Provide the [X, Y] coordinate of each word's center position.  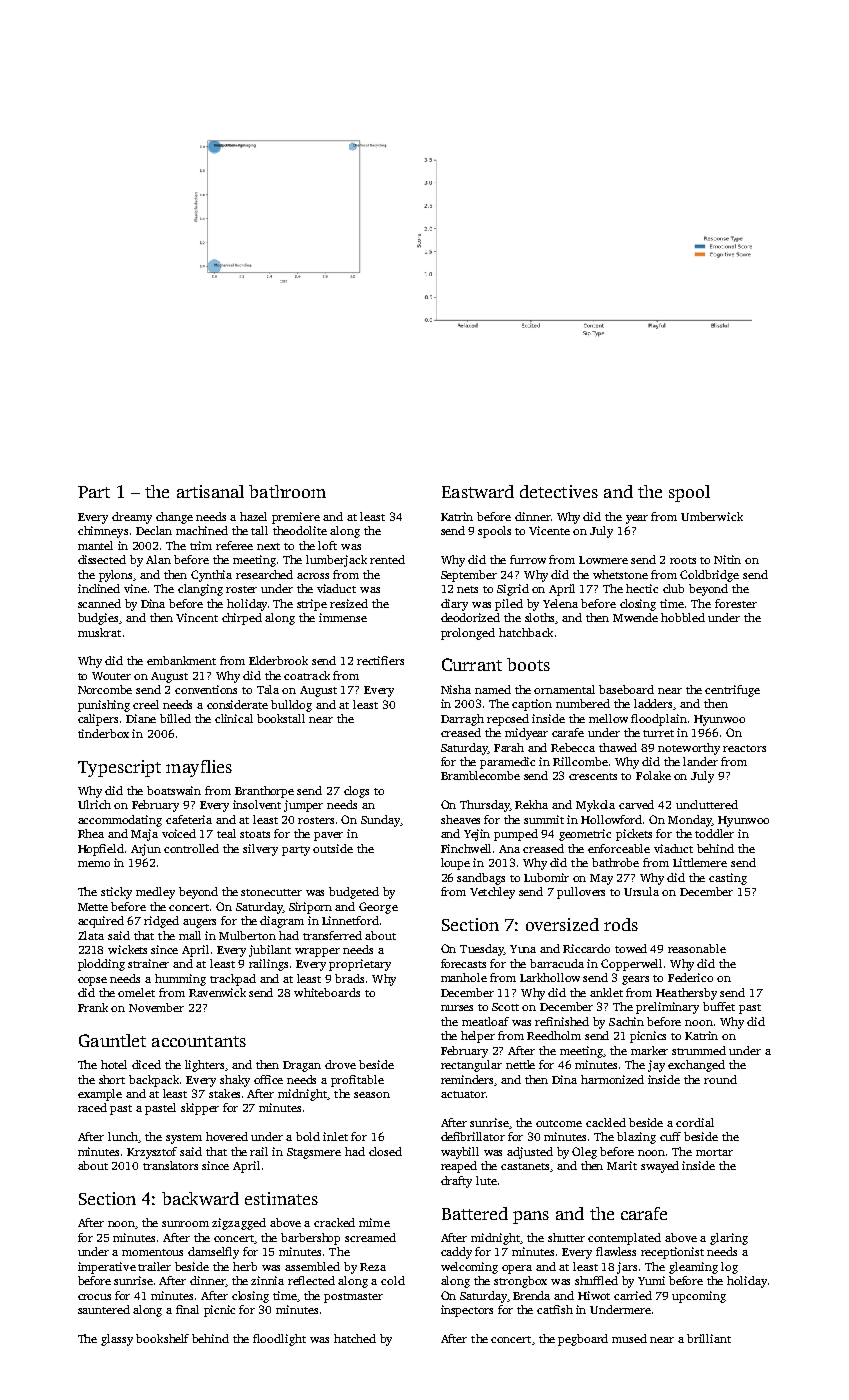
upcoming [699, 1297]
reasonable [697, 948]
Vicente [549, 530]
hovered [227, 1136]
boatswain [174, 790]
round [720, 1079]
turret [658, 733]
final [187, 1309]
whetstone [620, 574]
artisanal [210, 491]
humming [180, 980]
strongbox [520, 1282]
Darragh [462, 720]
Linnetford [350, 920]
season [372, 1095]
